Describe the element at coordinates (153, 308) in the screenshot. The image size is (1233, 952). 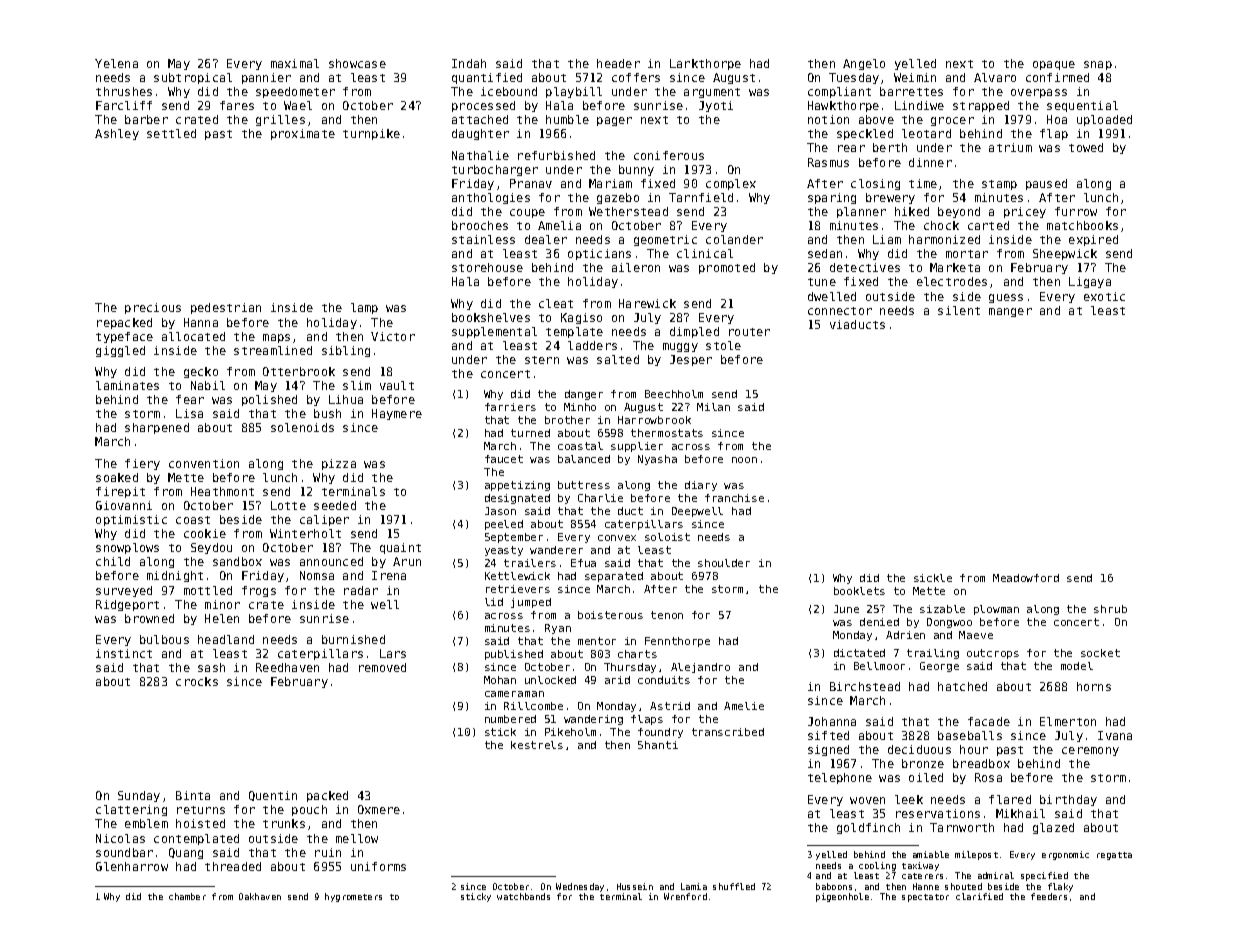
I see `precious` at that location.
